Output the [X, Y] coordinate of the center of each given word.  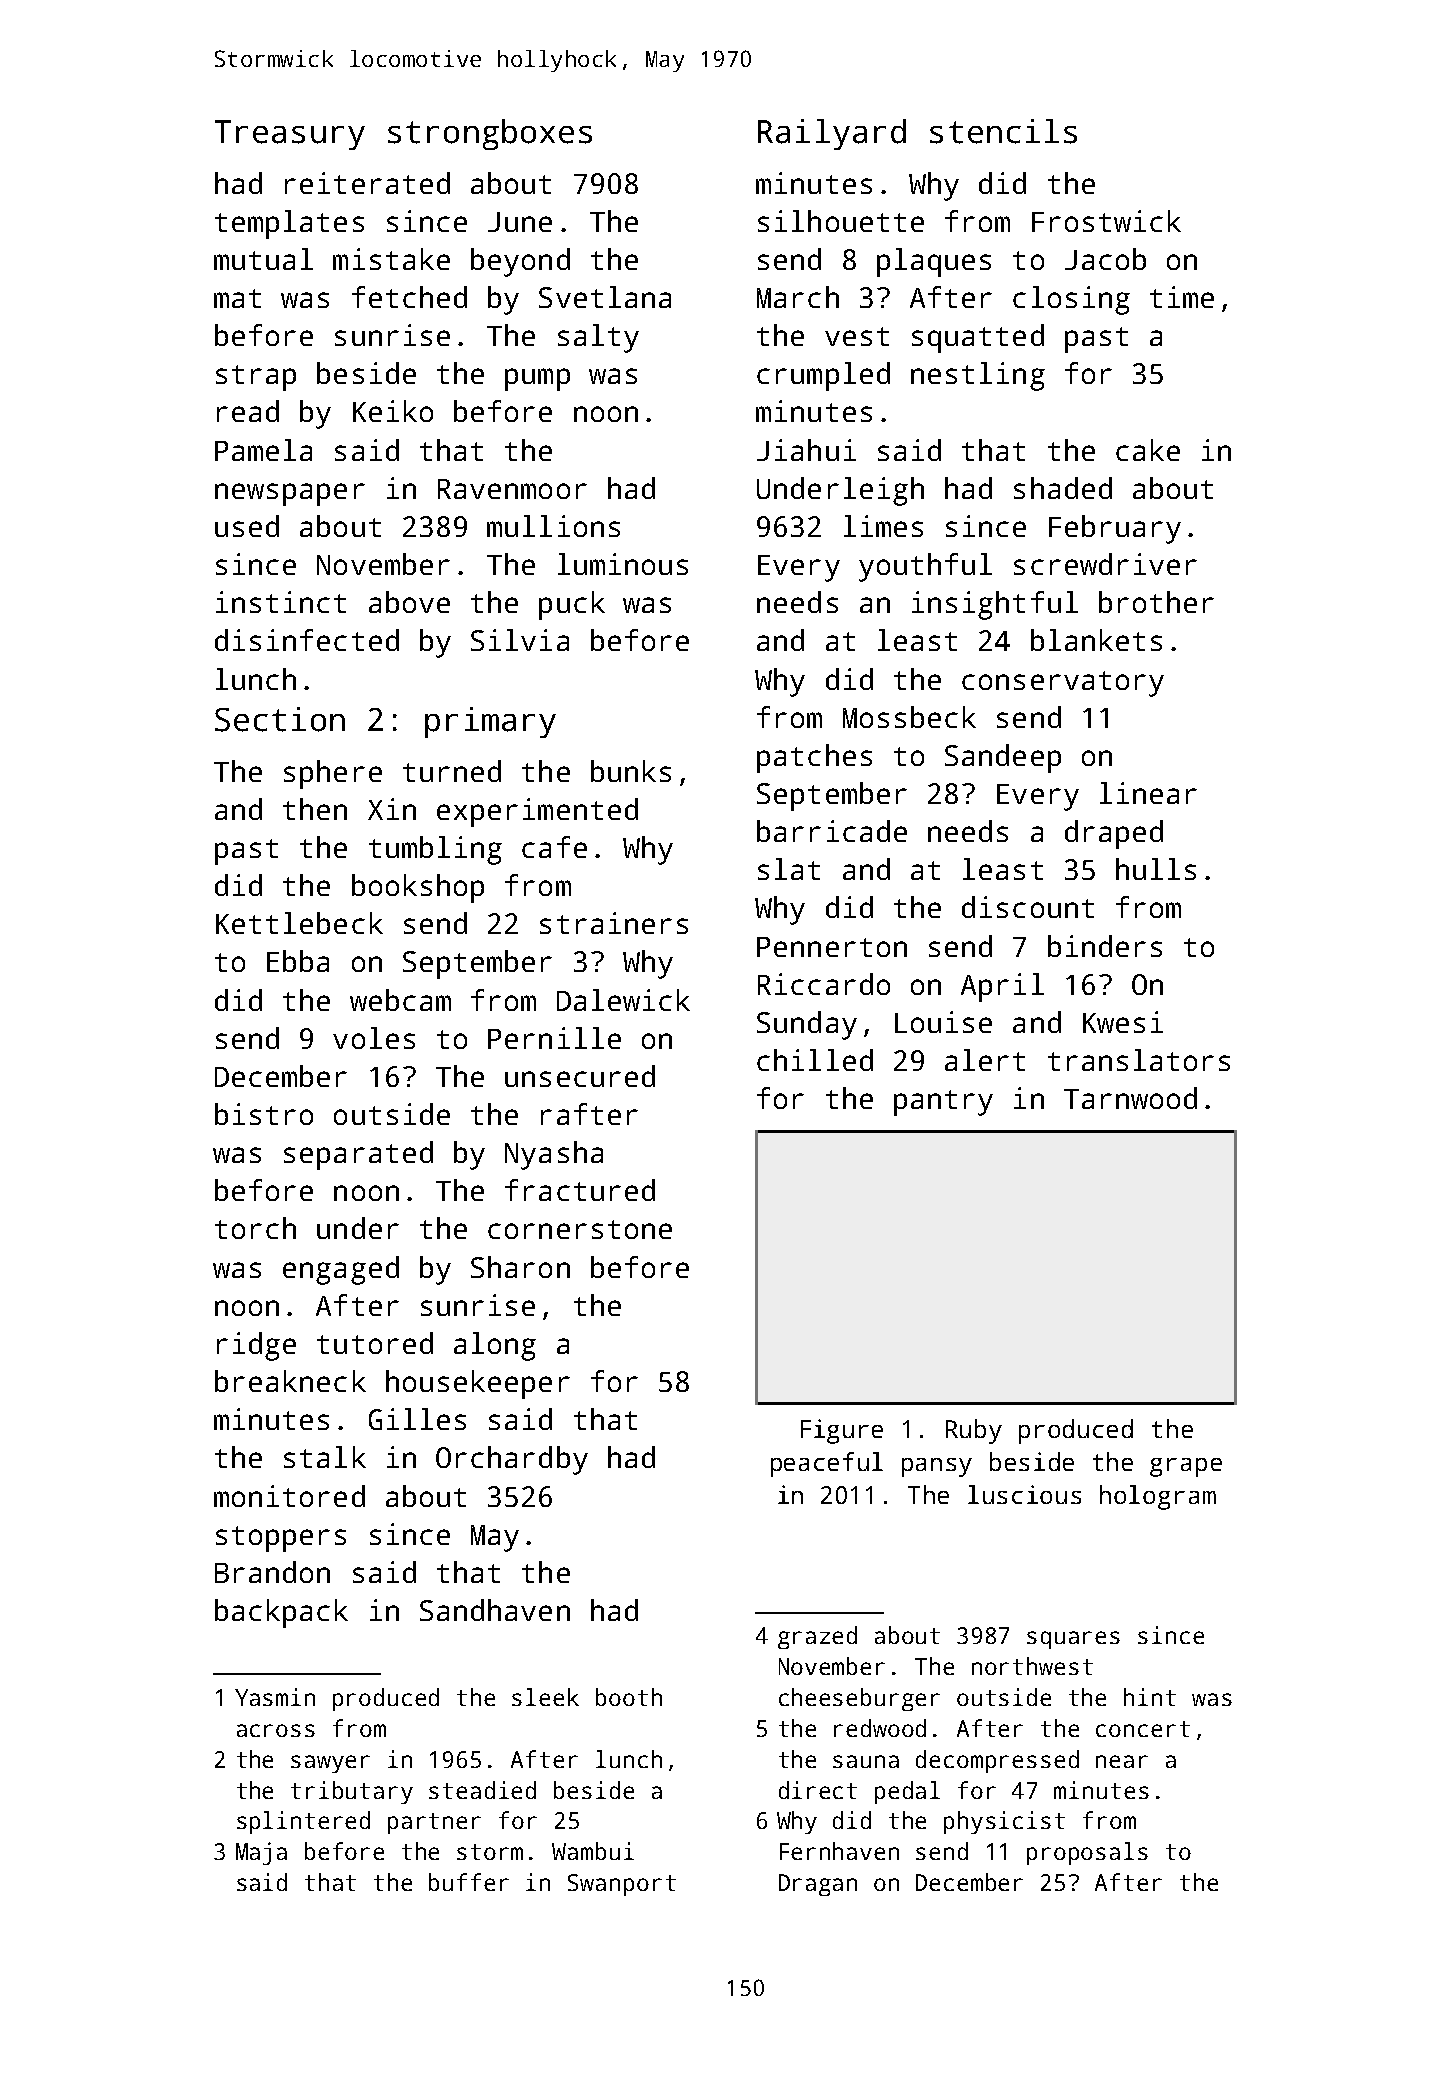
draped [1114, 834]
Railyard [832, 134]
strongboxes [490, 134]
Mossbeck [909, 717]
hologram [1158, 1497]
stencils [1003, 131]
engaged [341, 1270]
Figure [842, 1431]
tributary [352, 1792]
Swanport [622, 1885]
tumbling [435, 850]
